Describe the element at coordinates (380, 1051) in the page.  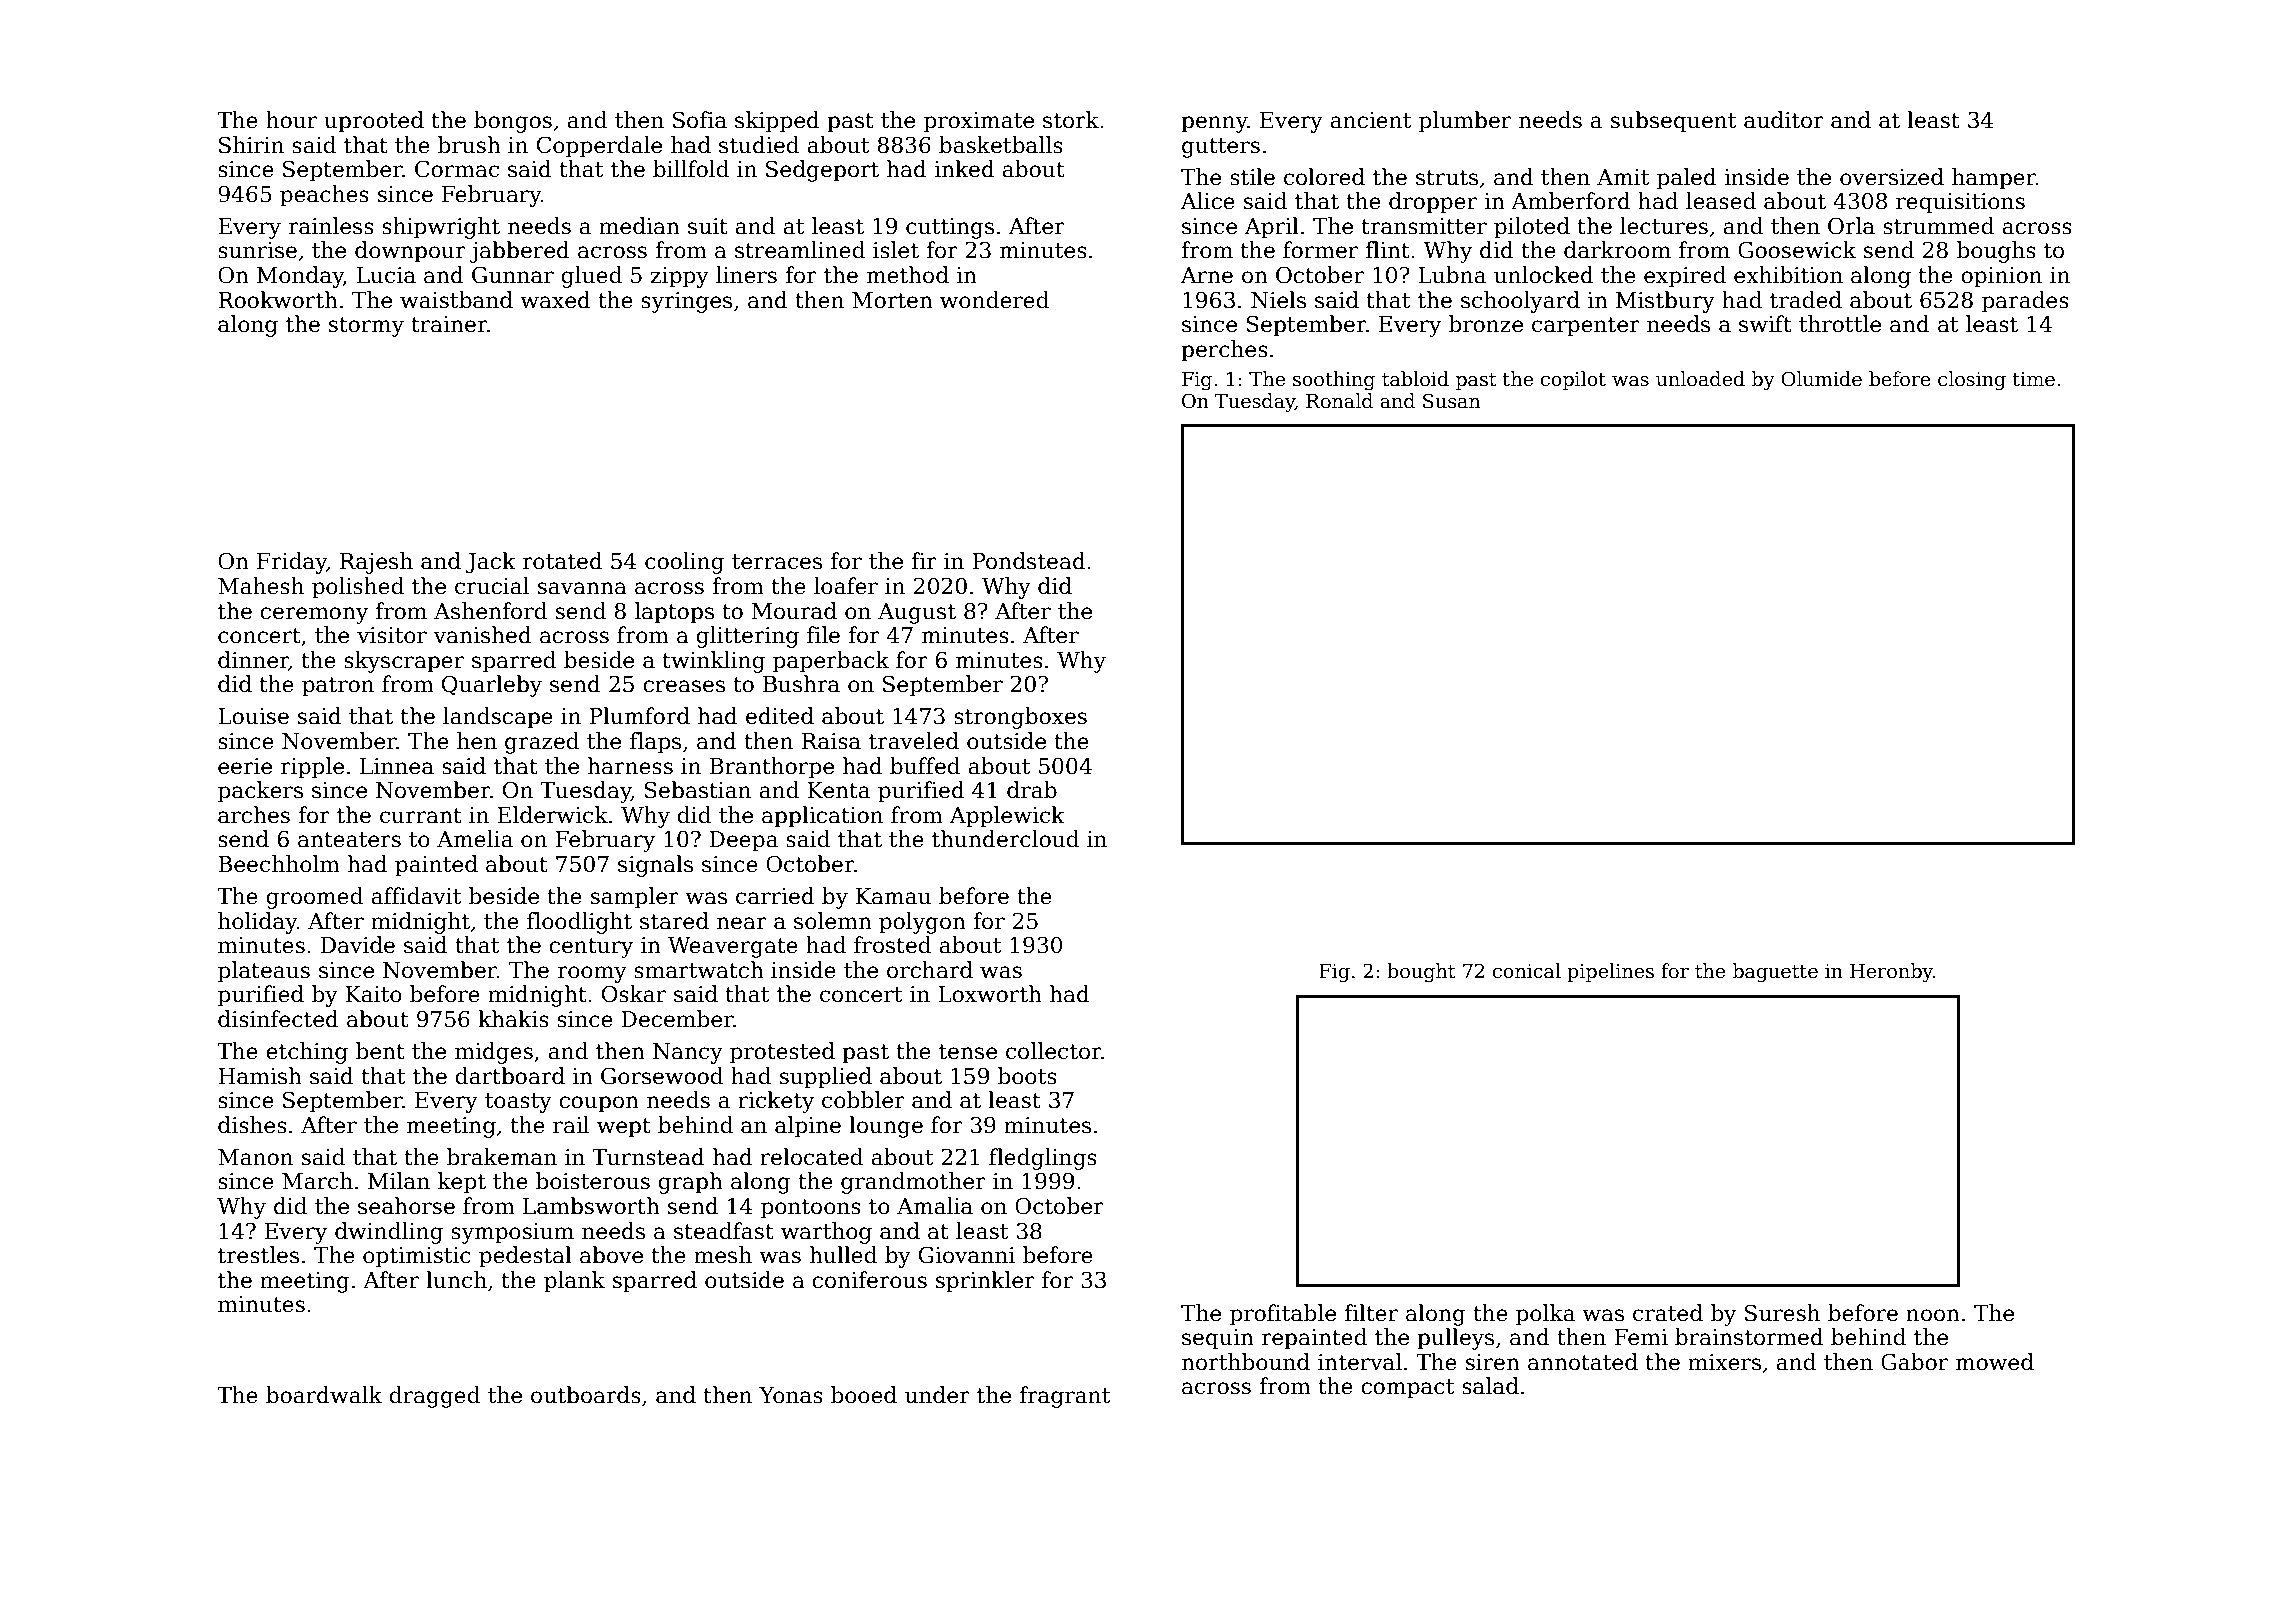
I see `bent` at that location.
